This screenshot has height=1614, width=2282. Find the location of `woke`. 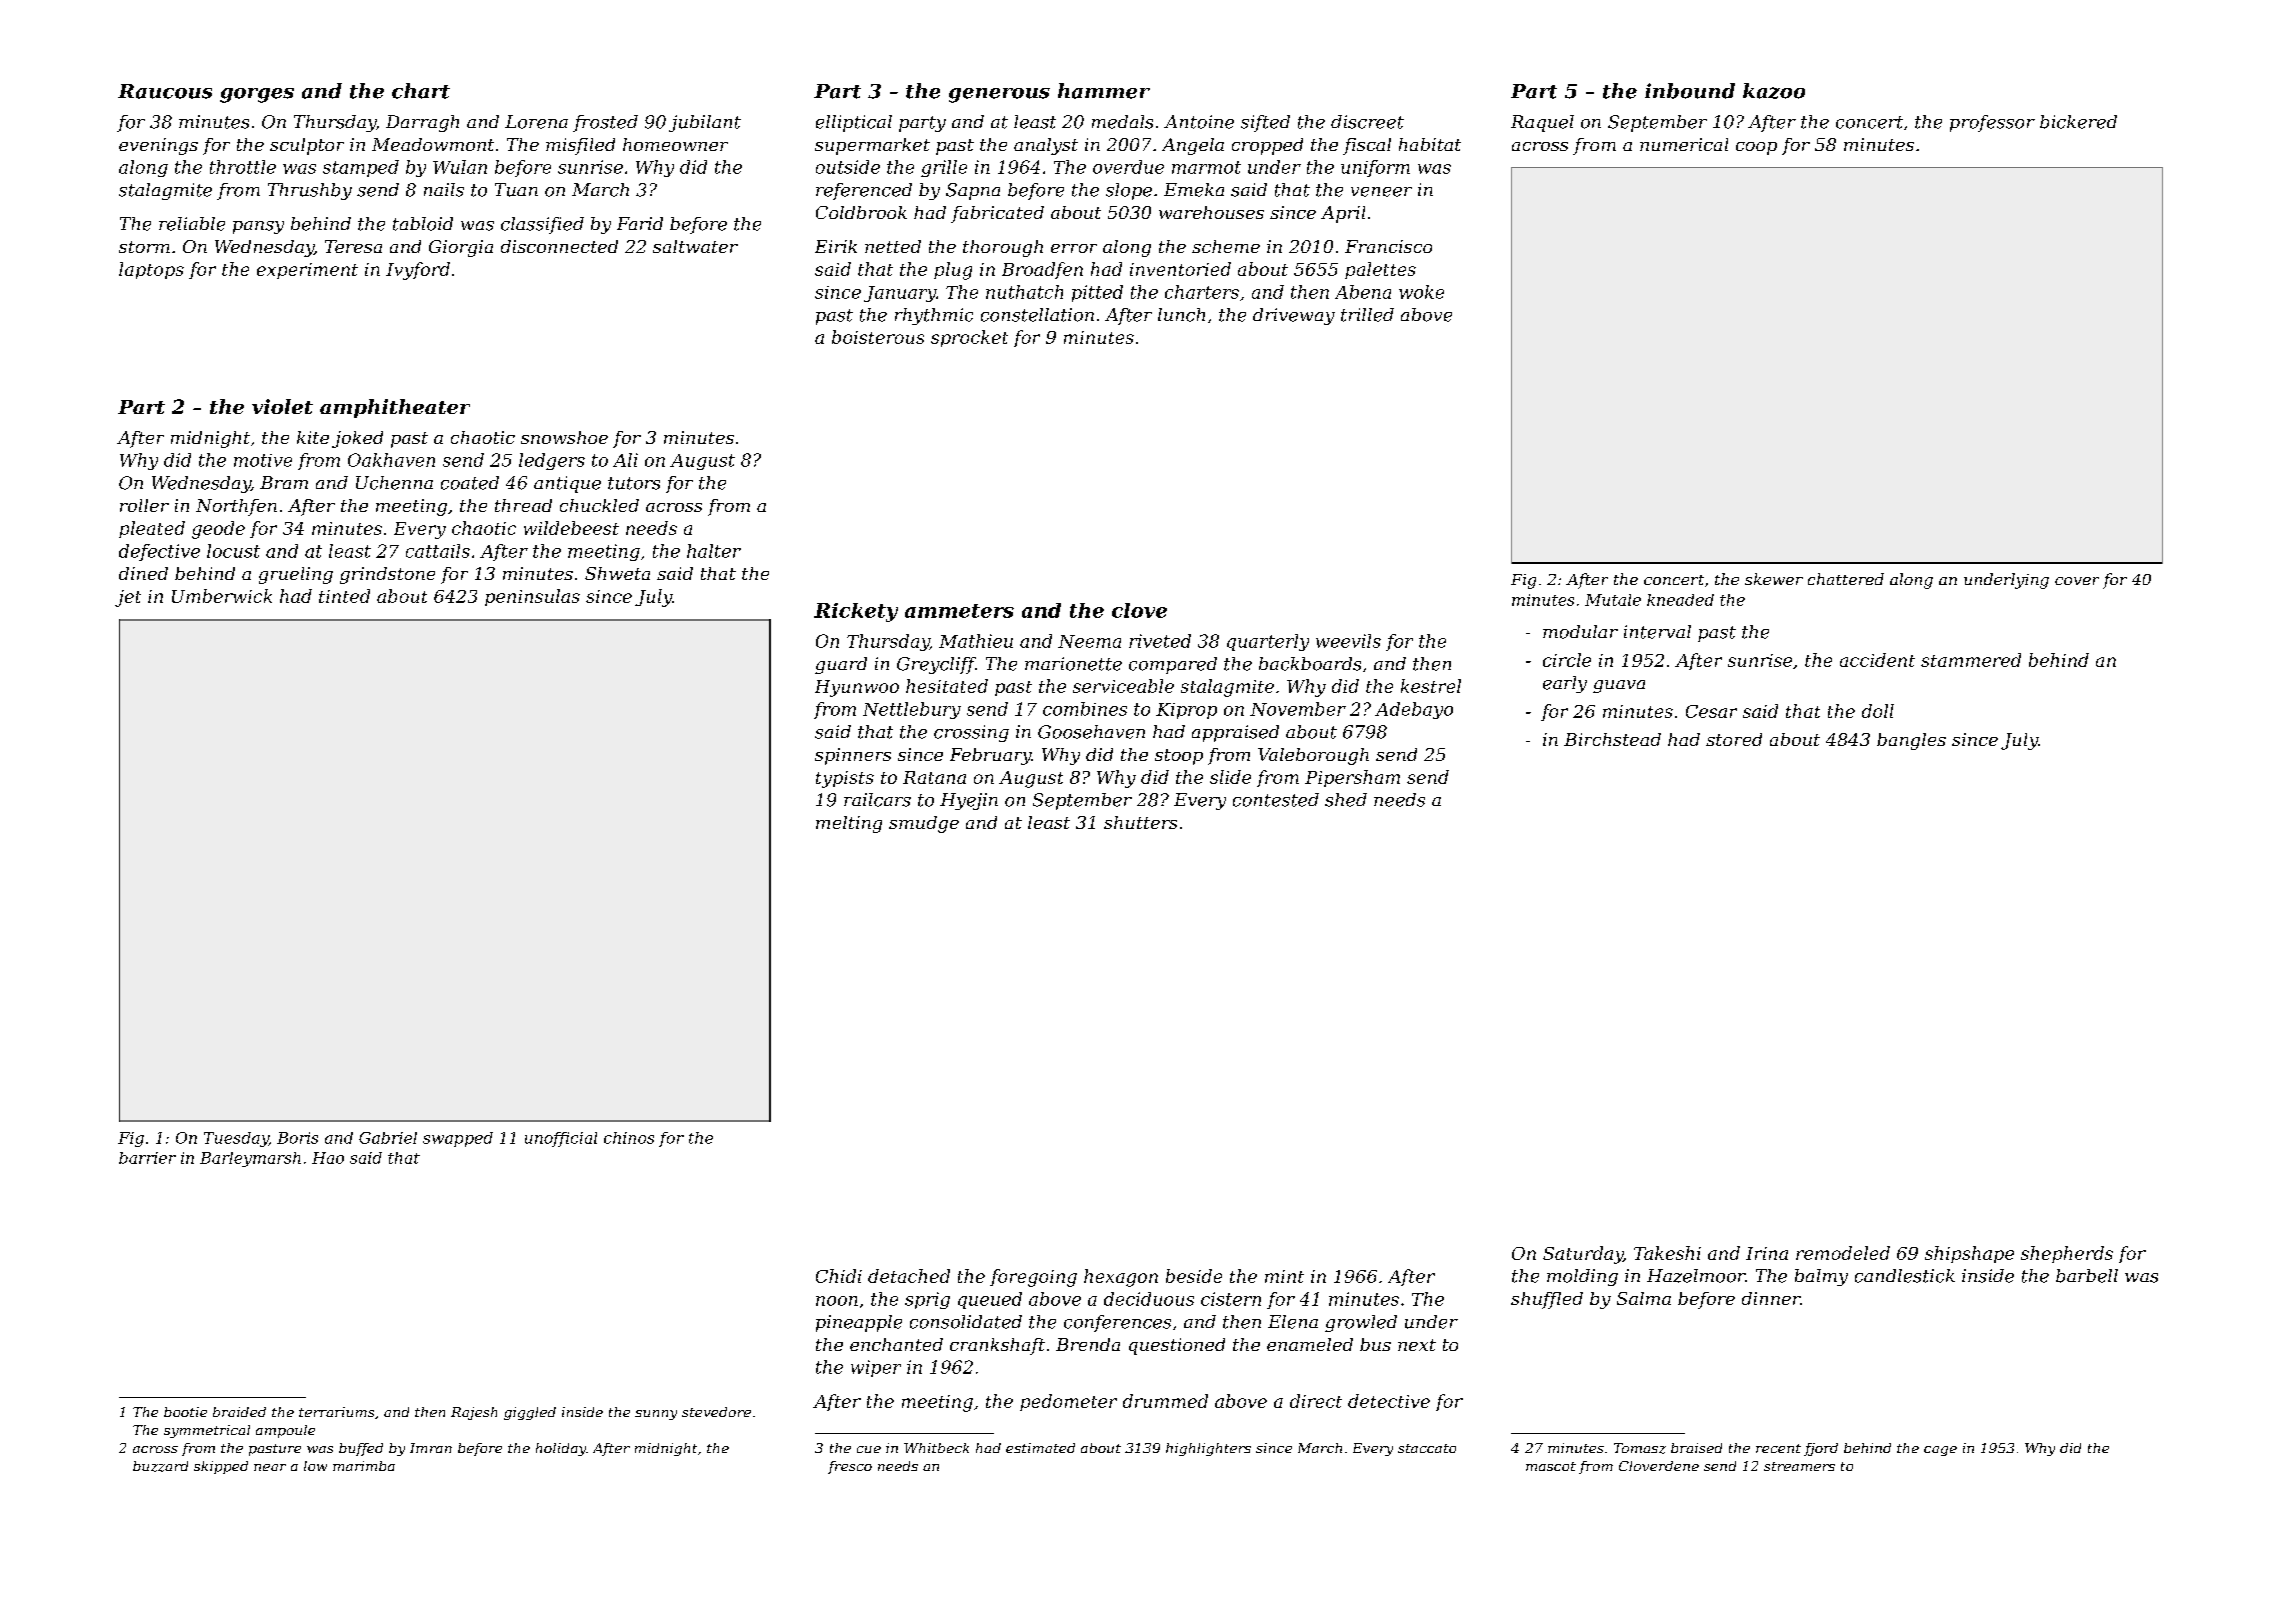

woke is located at coordinates (1421, 292).
